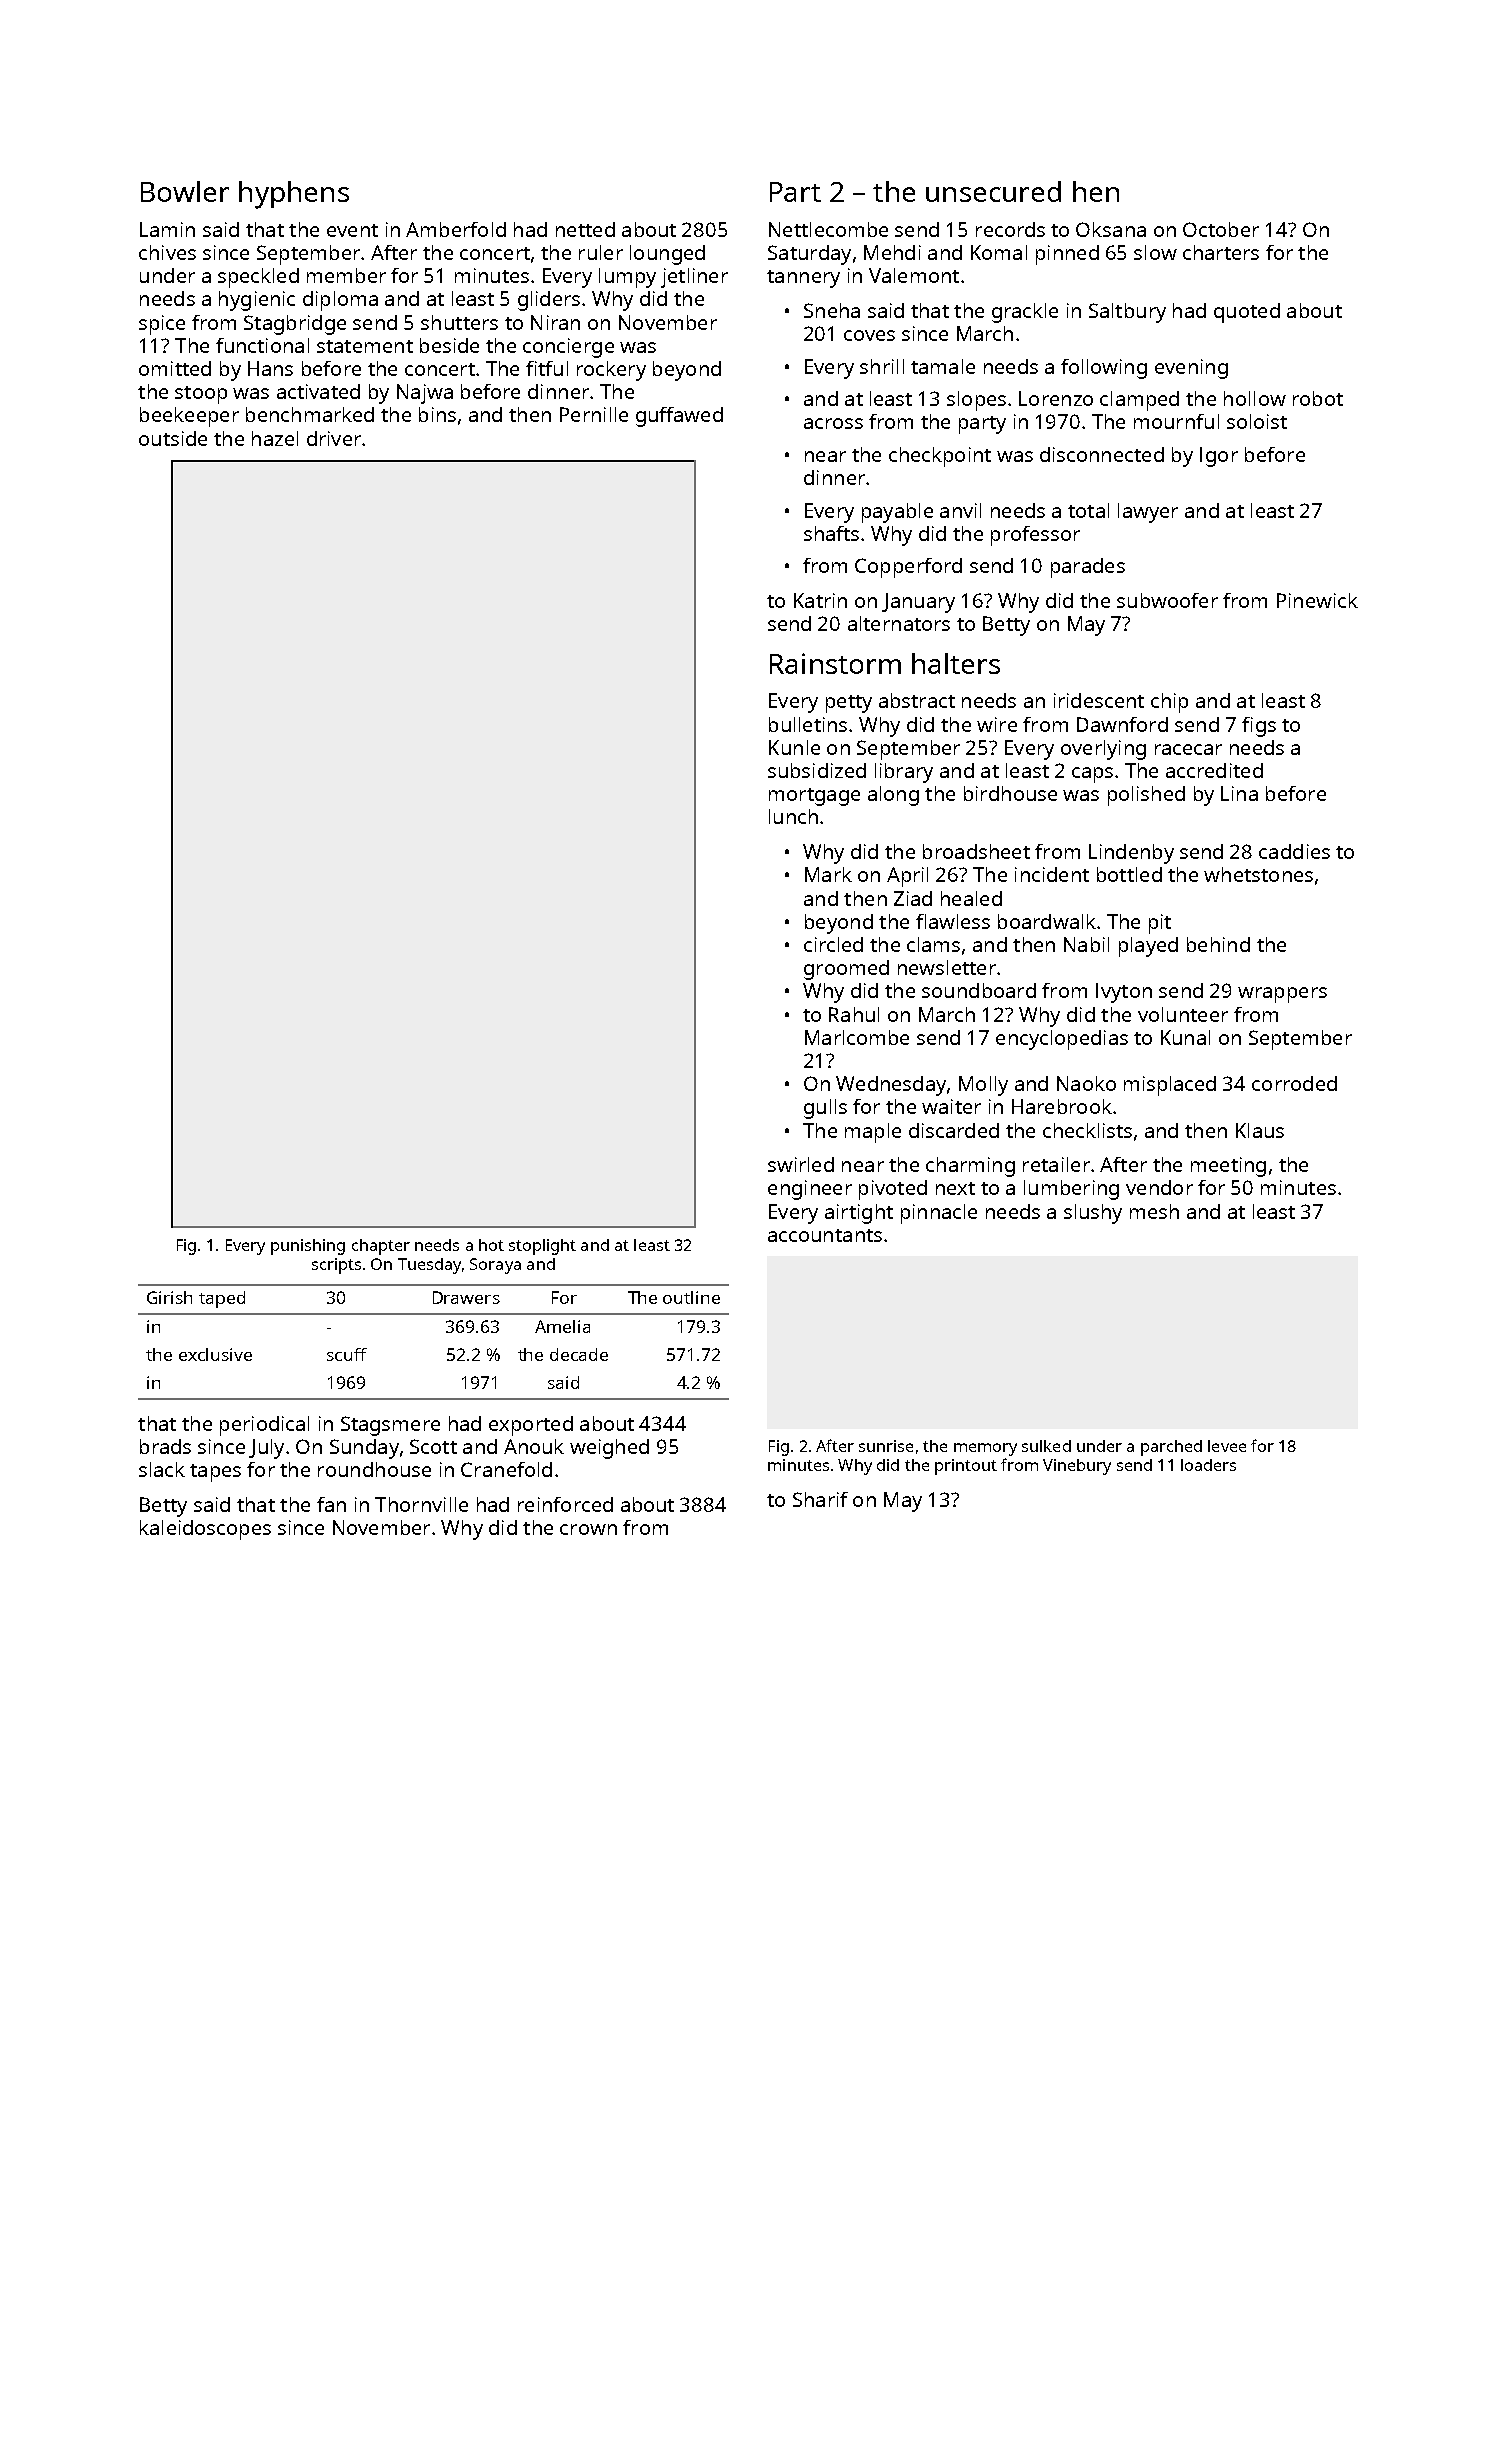  I want to click on outside, so click(173, 438).
